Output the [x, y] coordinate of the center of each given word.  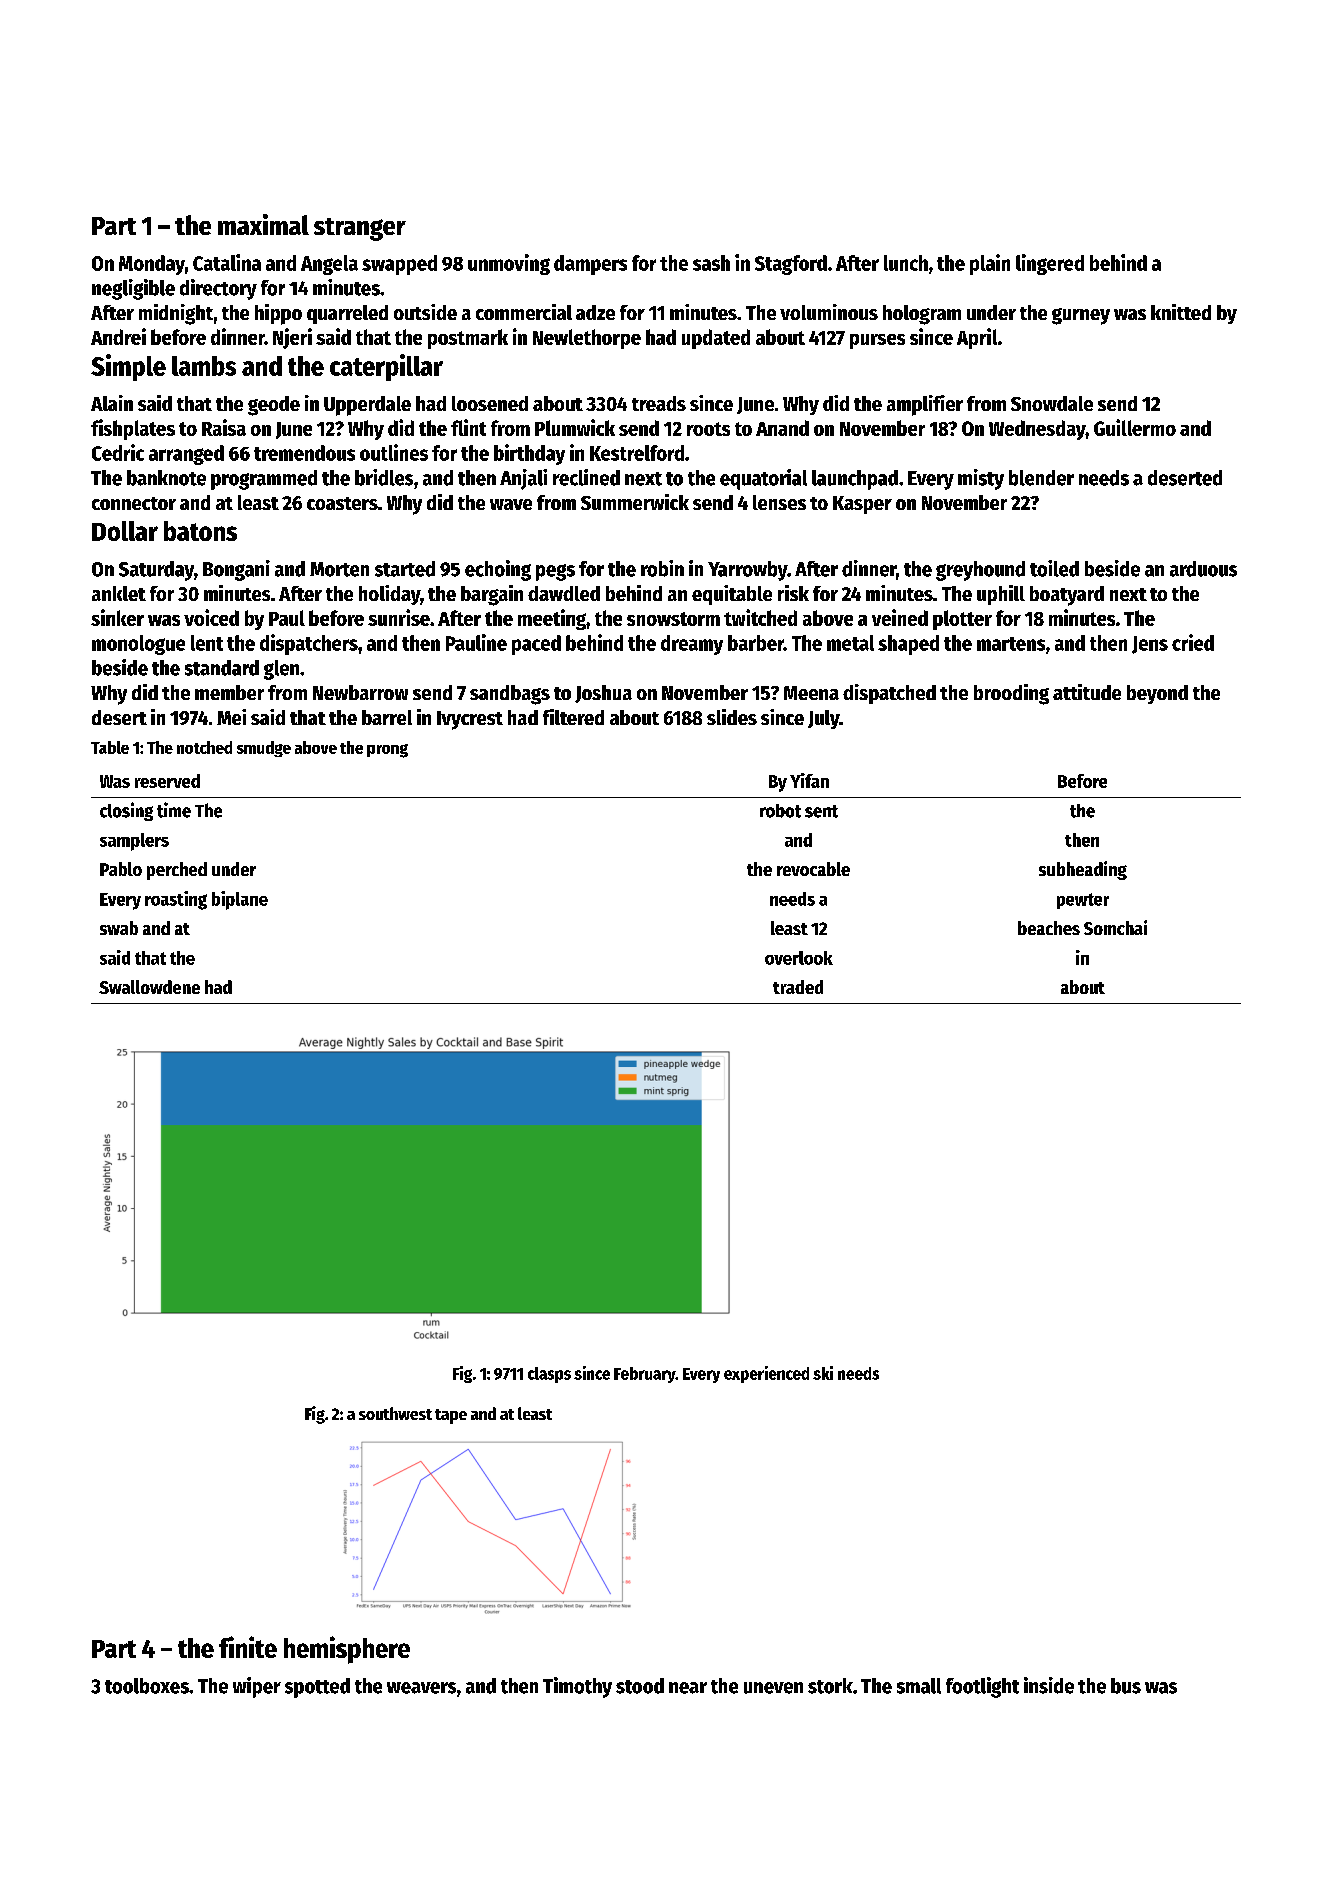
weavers [421, 1688]
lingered [1050, 264]
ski [823, 1373]
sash [711, 263]
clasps [549, 1375]
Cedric [118, 452]
